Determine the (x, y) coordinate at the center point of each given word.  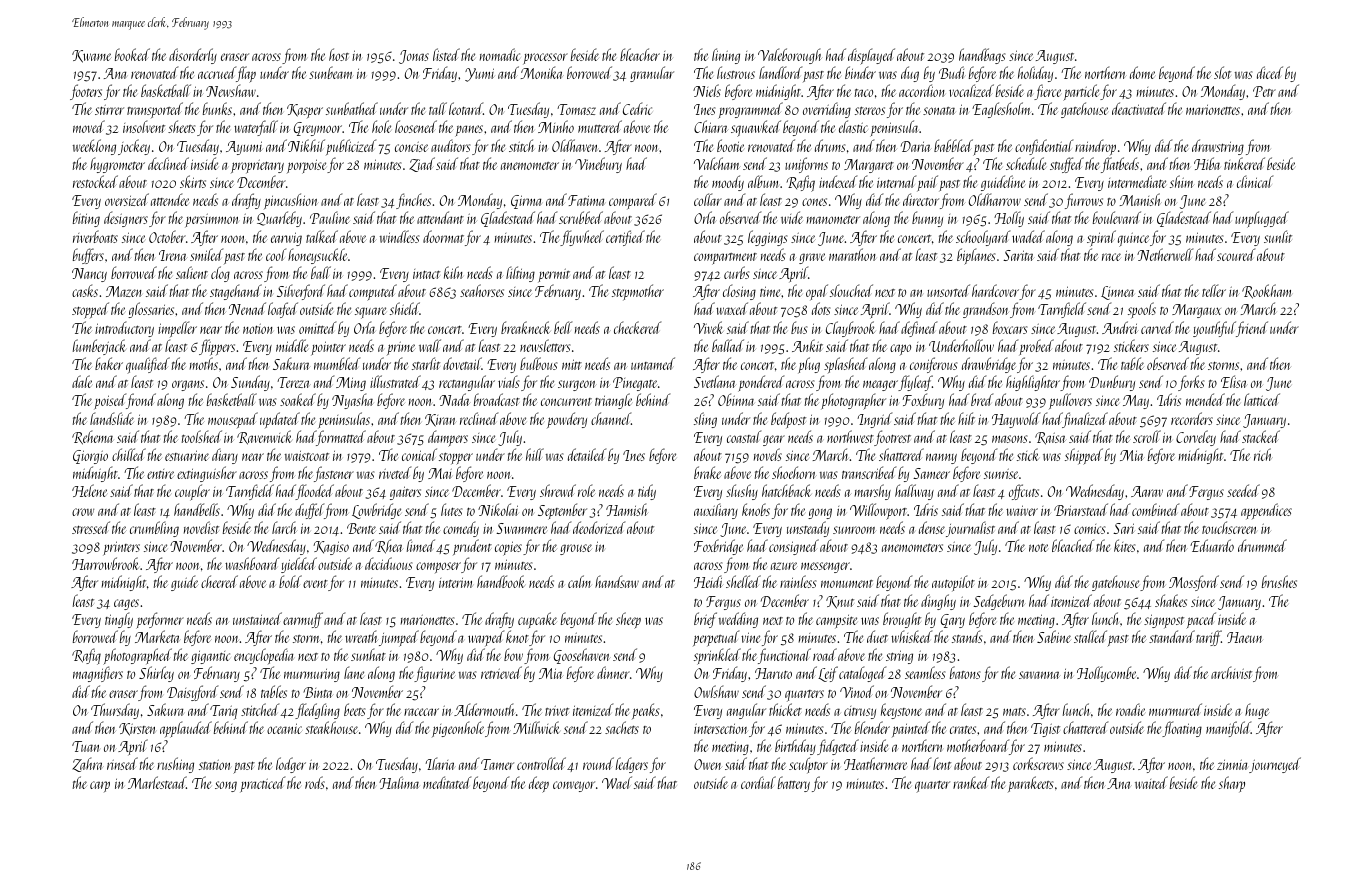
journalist (970, 529)
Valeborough (790, 56)
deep (539, 784)
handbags (982, 56)
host (339, 54)
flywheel (582, 238)
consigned (794, 547)
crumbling (154, 529)
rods (315, 782)
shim (1182, 181)
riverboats (95, 236)
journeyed (1275, 765)
